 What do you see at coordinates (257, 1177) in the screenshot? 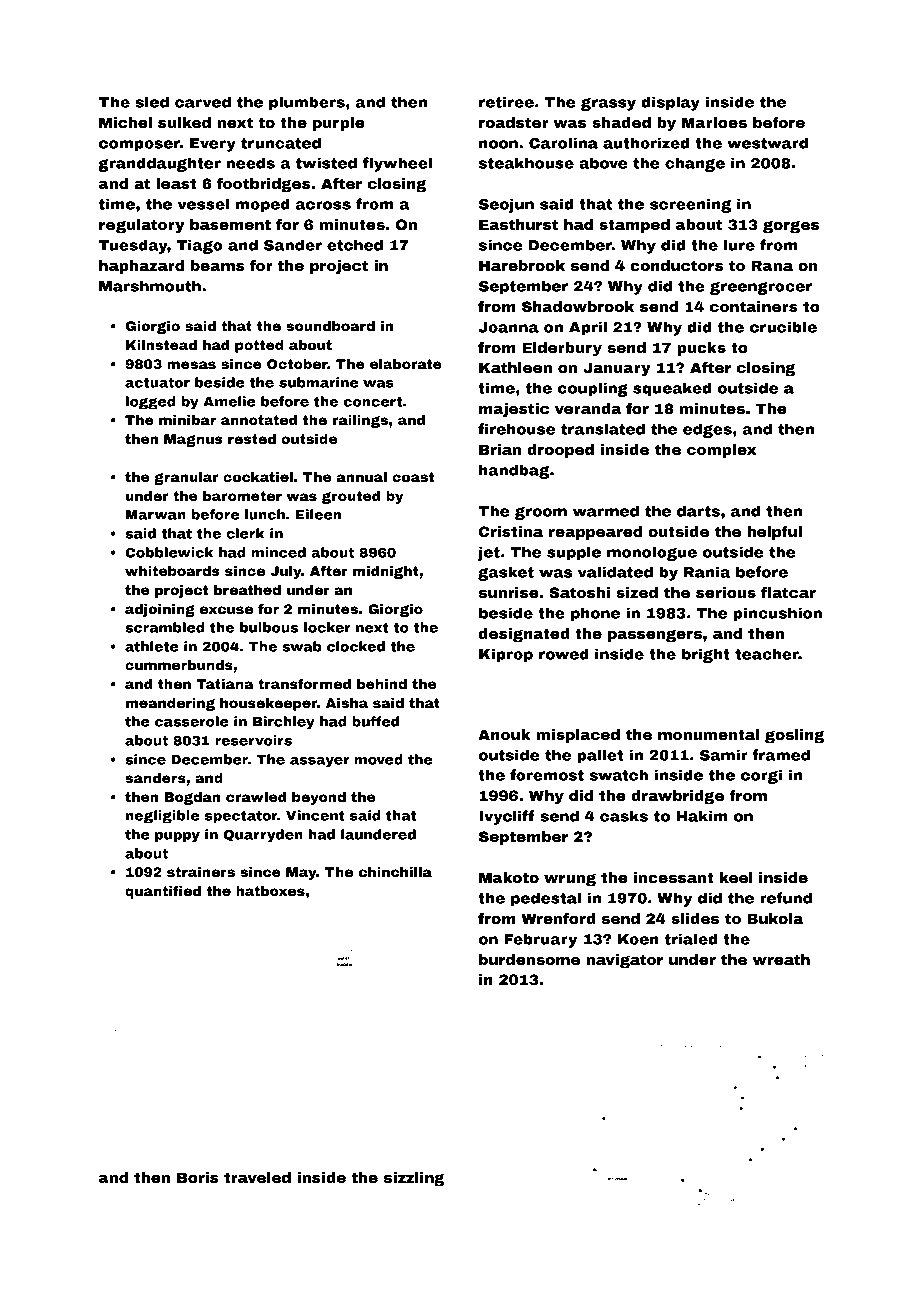
I see `traveled` at bounding box center [257, 1177].
